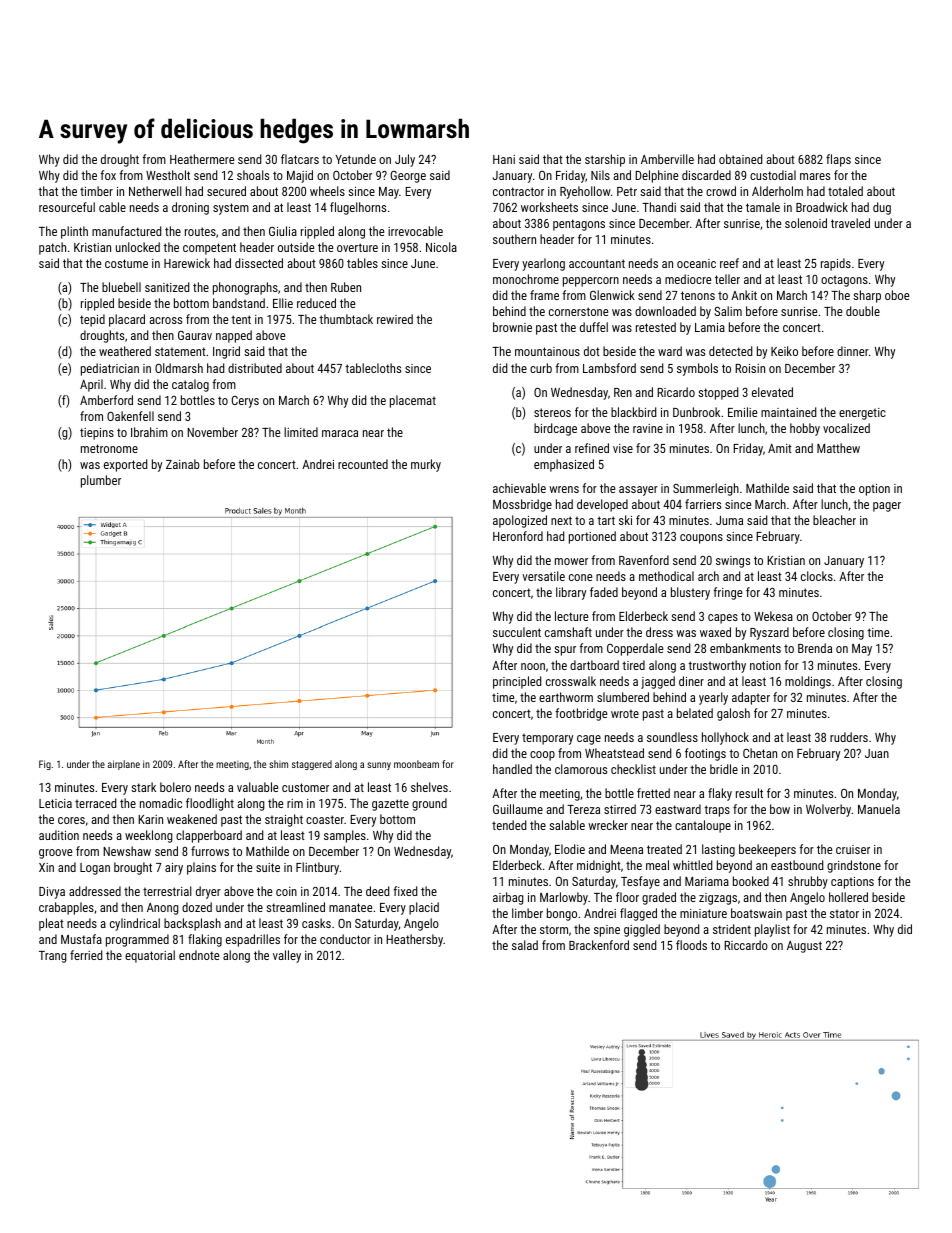 This page has width=952, height=1233. What do you see at coordinates (284, 820) in the page?
I see `straight` at bounding box center [284, 820].
